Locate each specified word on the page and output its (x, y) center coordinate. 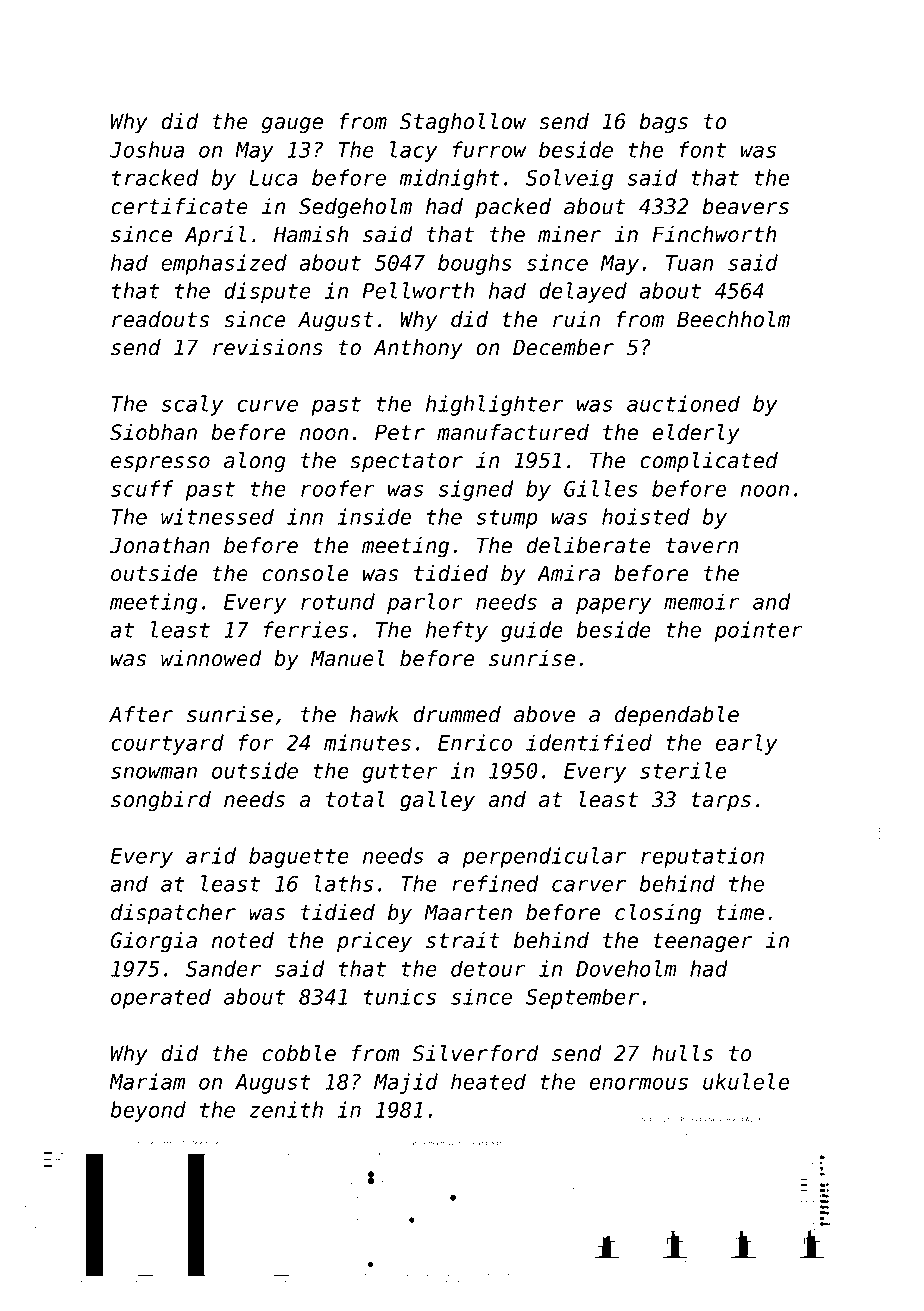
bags (663, 123)
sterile (683, 770)
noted (243, 940)
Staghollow (463, 123)
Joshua (147, 149)
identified (589, 742)
